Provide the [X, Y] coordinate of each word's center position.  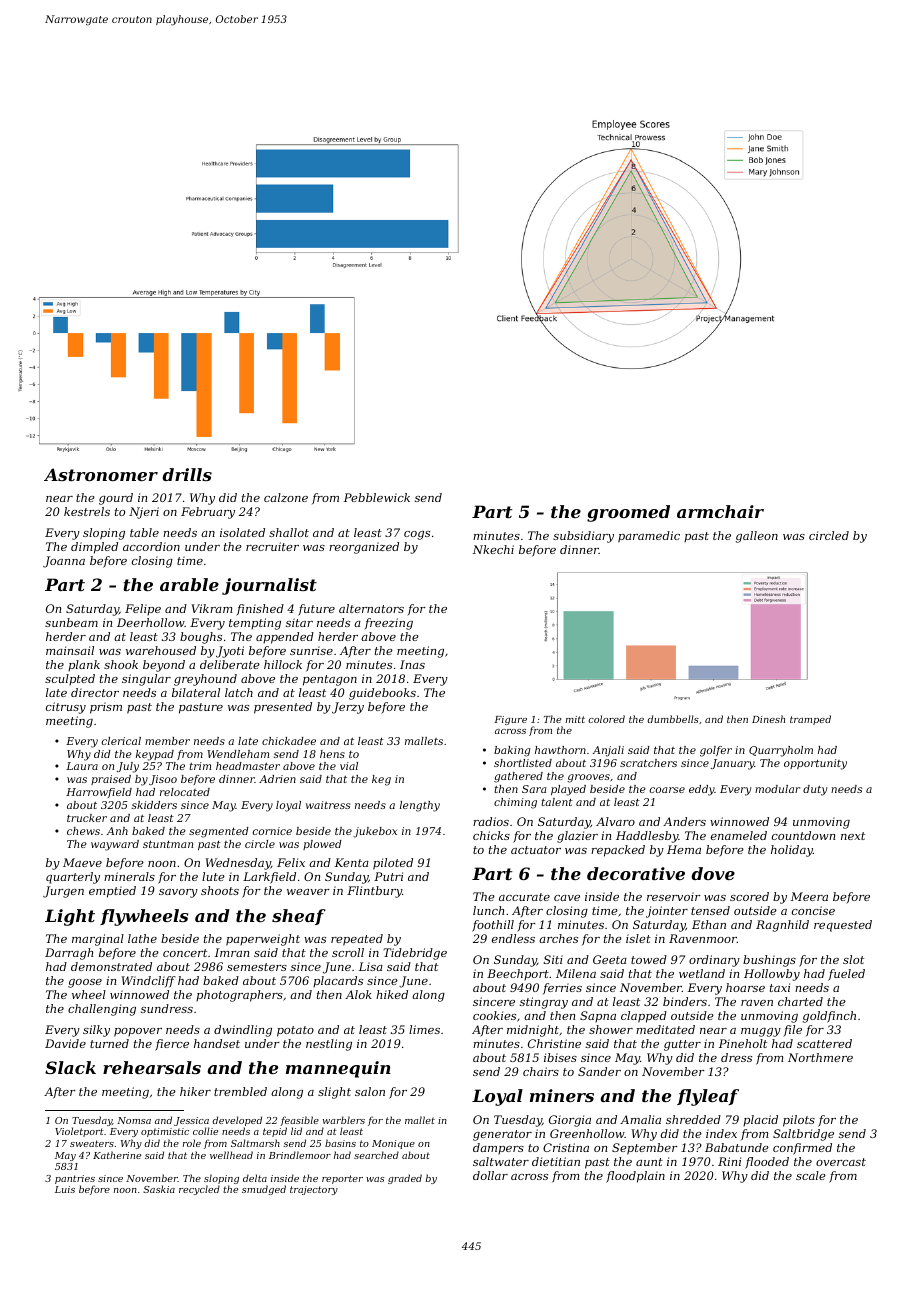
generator [502, 1135]
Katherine [117, 1155]
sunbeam [71, 622]
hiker [195, 1091]
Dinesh [768, 719]
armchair [720, 511]
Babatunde [737, 1147]
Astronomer [101, 474]
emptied [112, 892]
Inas [412, 664]
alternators [371, 608]
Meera [809, 896]
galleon [757, 537]
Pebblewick [377, 497]
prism [106, 708]
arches [558, 938]
